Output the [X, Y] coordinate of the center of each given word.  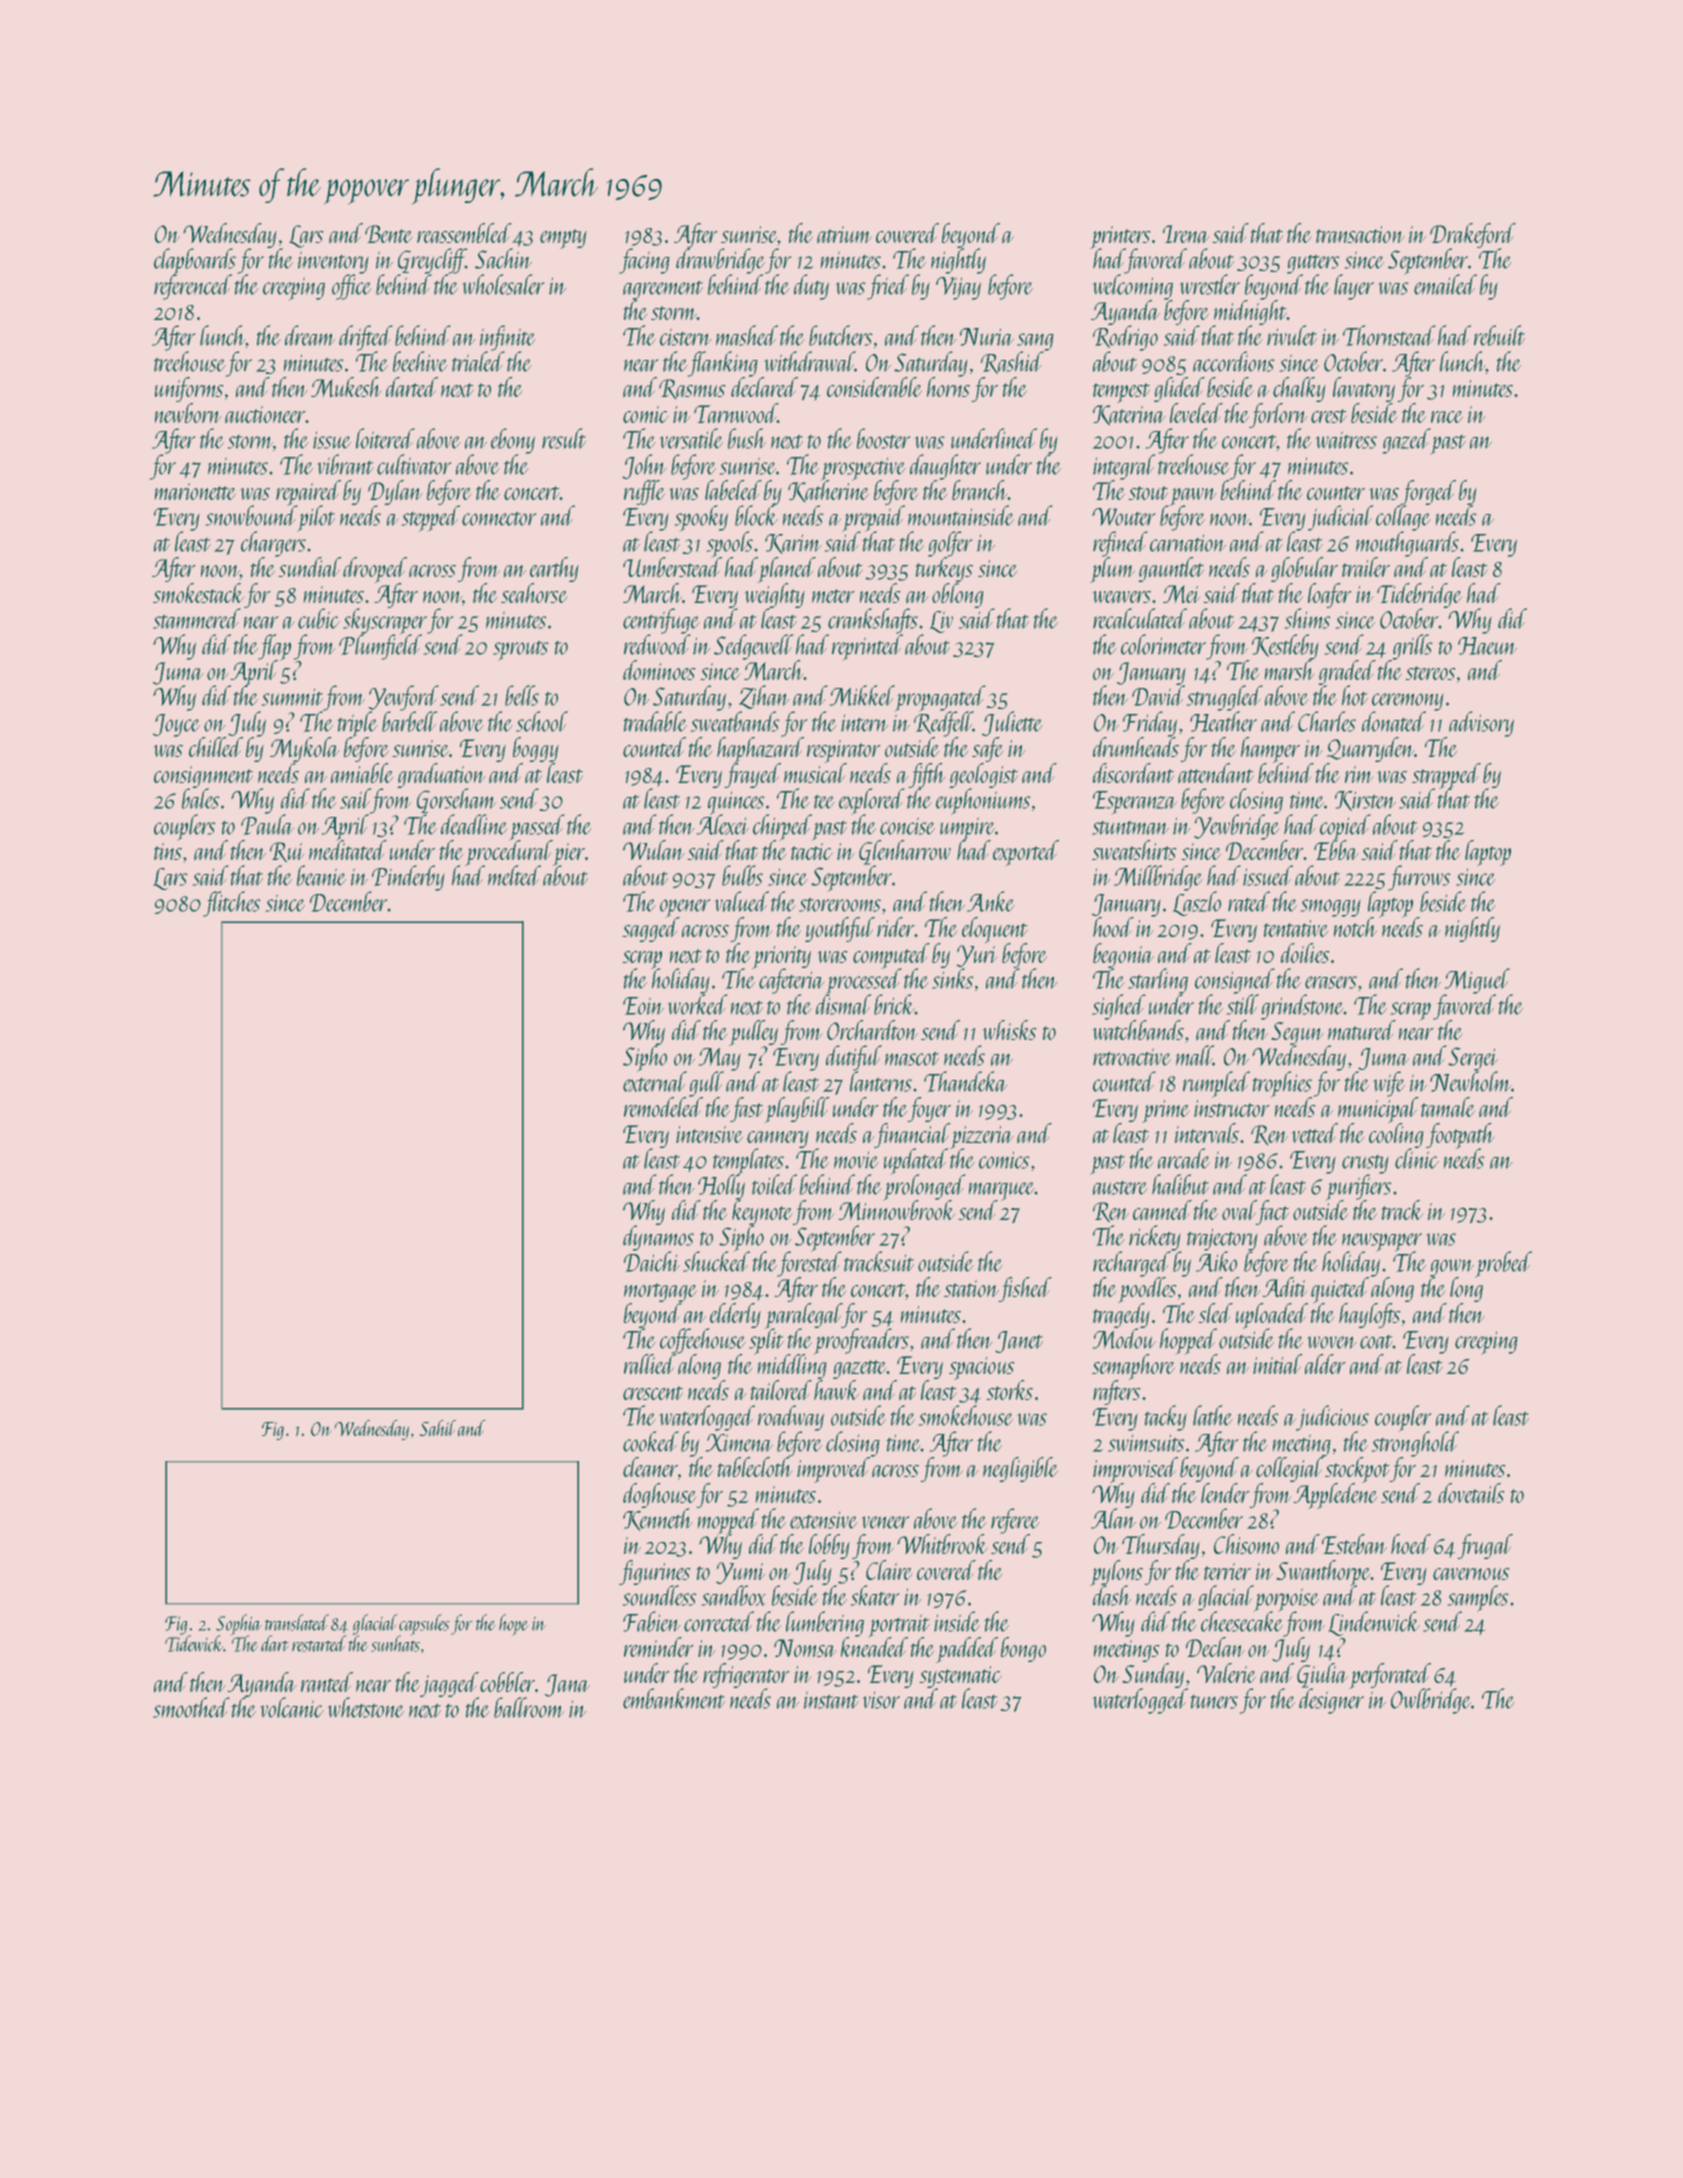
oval [1239, 1210]
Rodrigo [1125, 338]
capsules [424, 1624]
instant [831, 1700]
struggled [1224, 698]
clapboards [195, 261]
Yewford [403, 698]
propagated [940, 698]
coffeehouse [702, 1341]
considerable [874, 387]
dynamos [658, 1238]
